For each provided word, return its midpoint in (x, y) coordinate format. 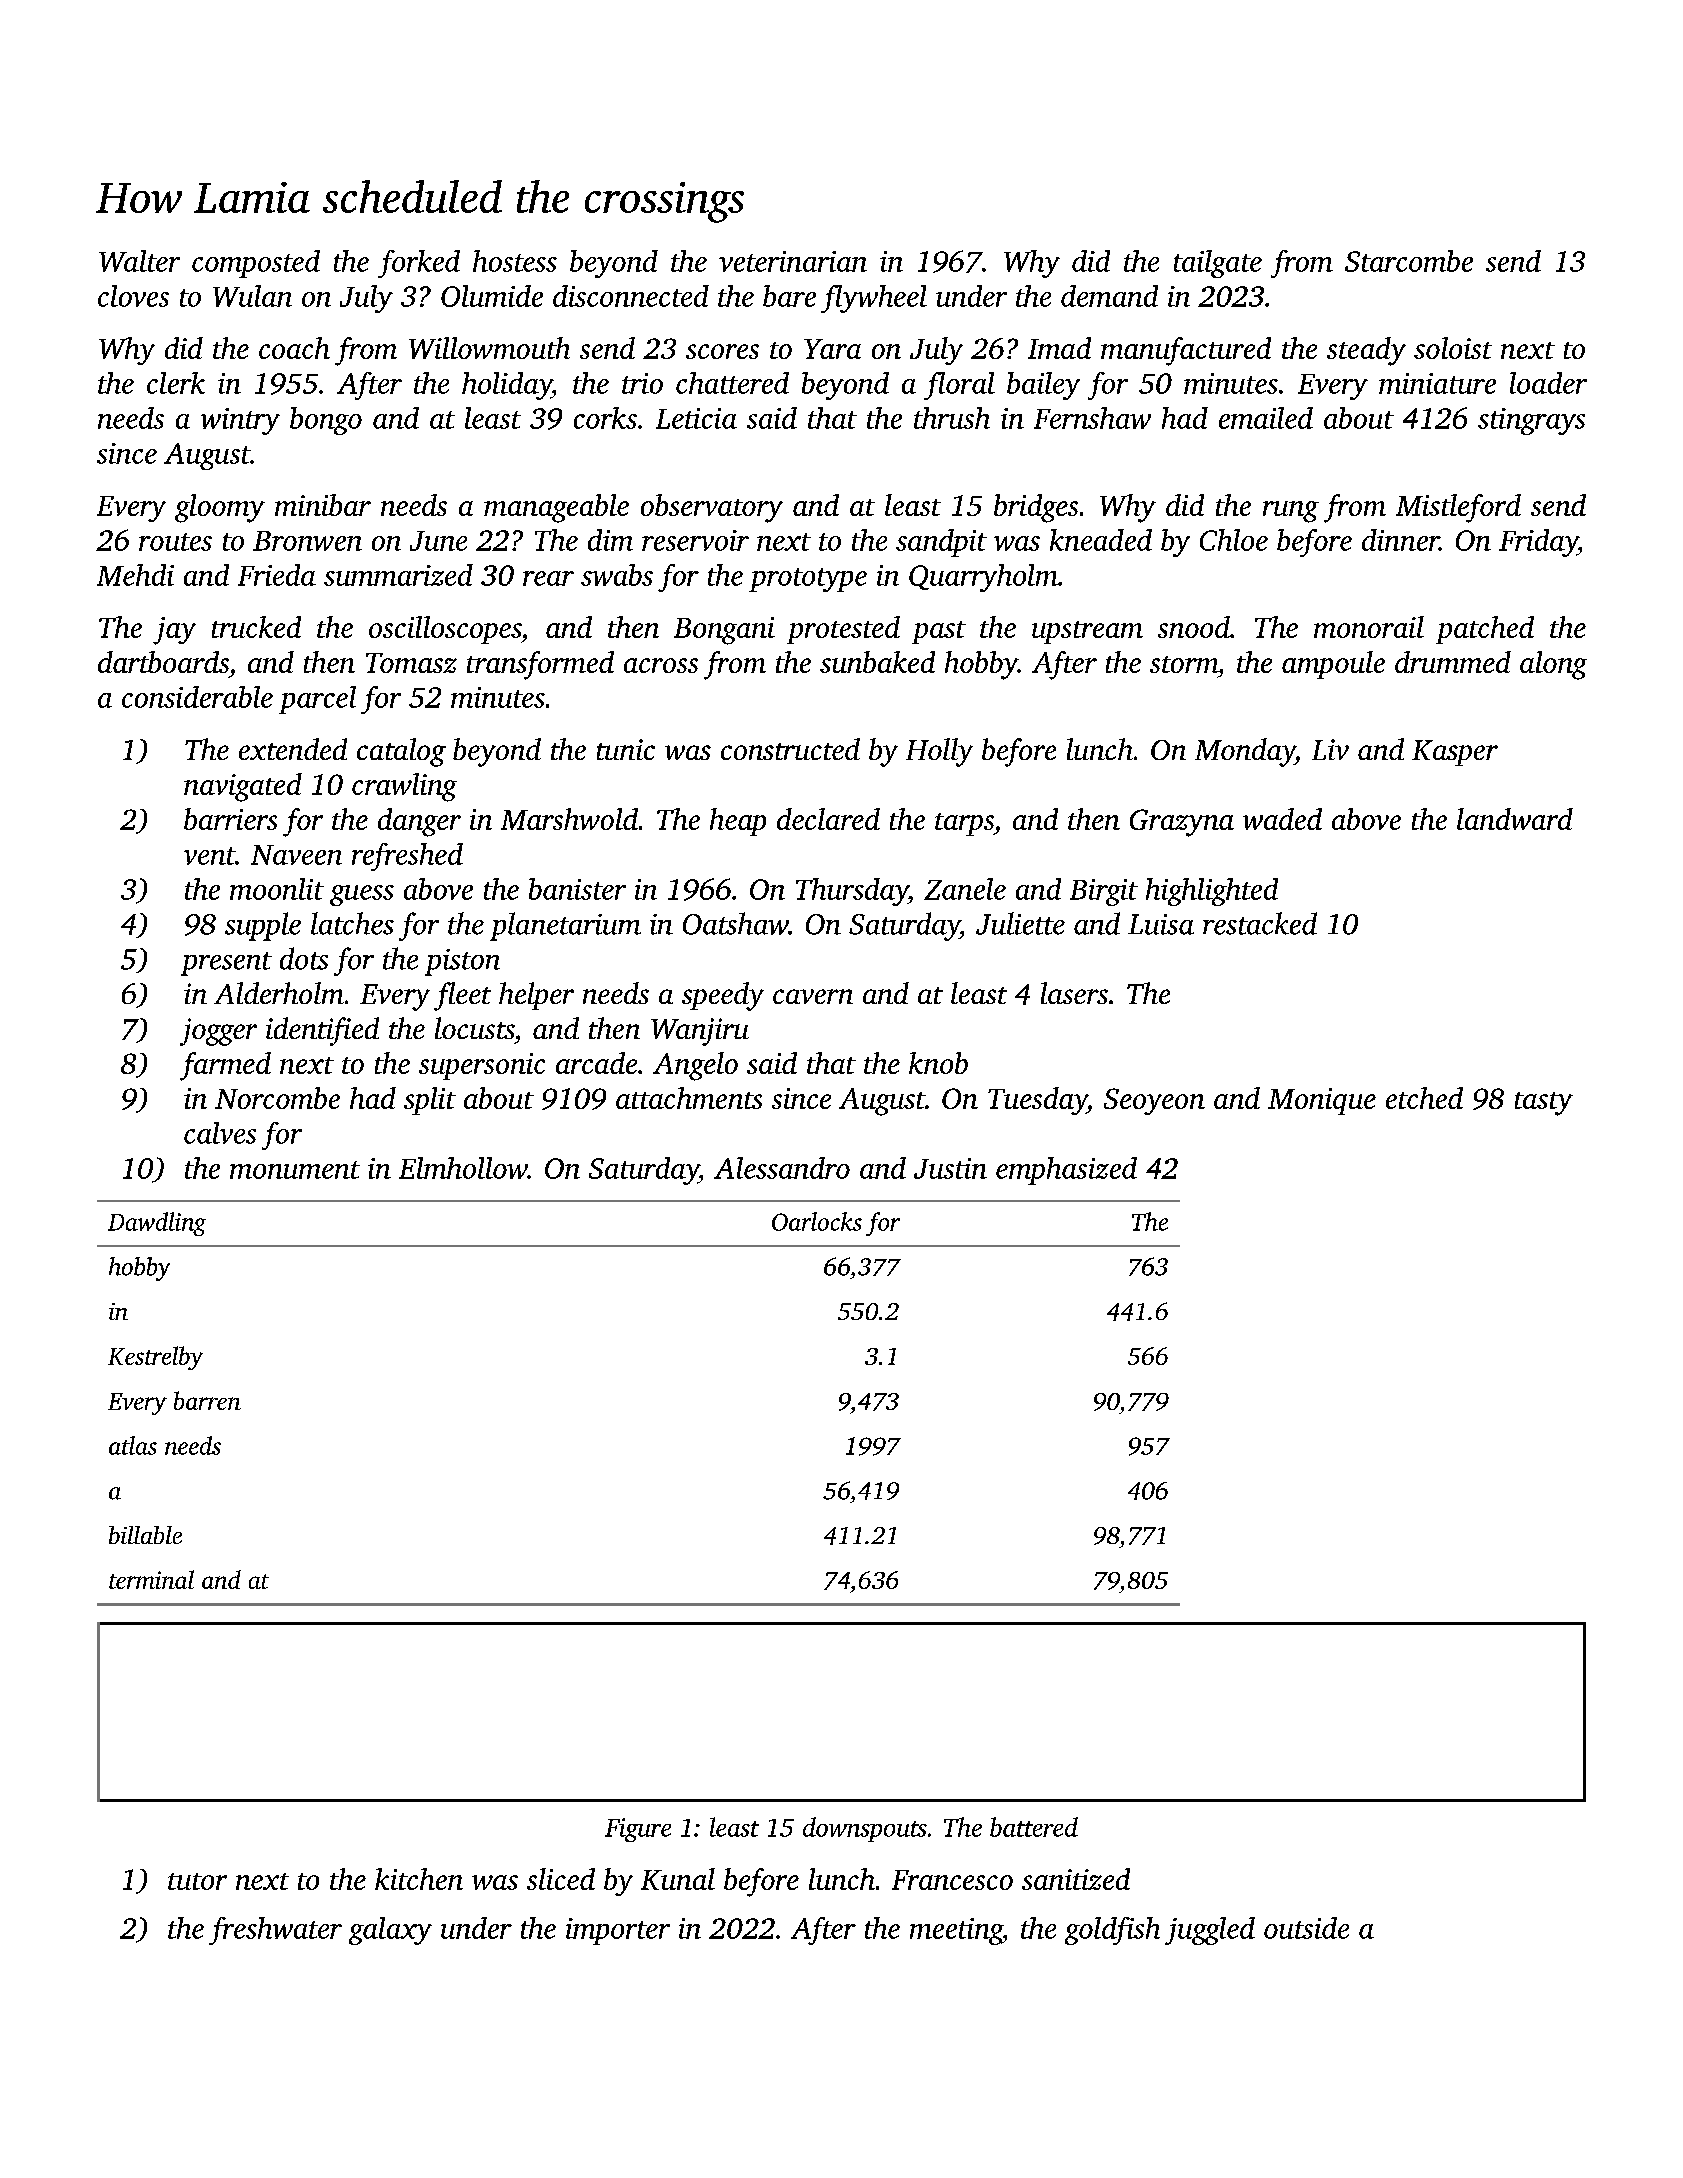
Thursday (852, 892)
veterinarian (793, 261)
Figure (638, 1830)
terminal (151, 1579)
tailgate (1218, 264)
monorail (1369, 627)
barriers (230, 819)
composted (256, 264)
